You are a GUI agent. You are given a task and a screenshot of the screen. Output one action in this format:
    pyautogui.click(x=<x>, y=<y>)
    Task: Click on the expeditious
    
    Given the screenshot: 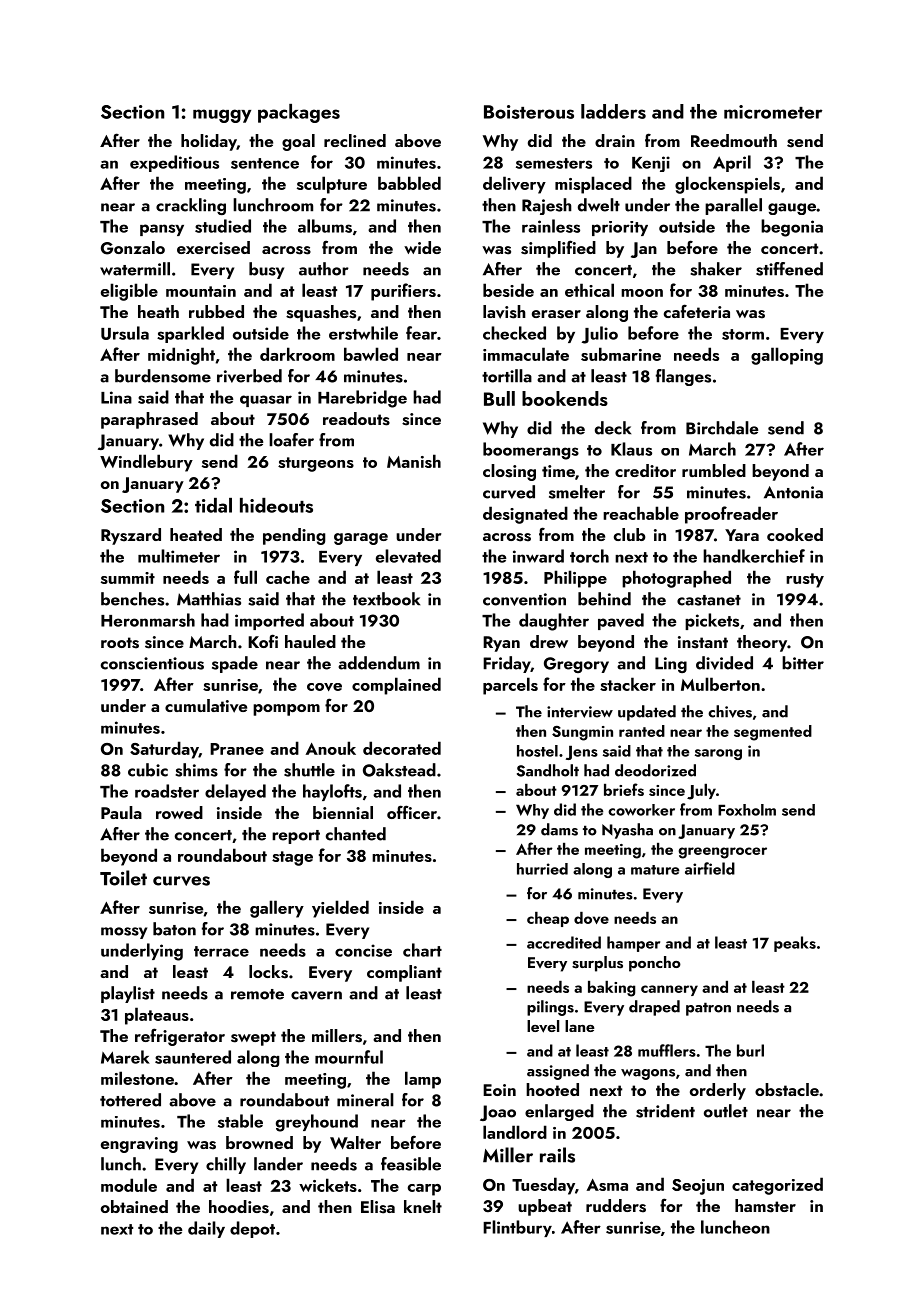 What is the action you would take?
    pyautogui.click(x=174, y=163)
